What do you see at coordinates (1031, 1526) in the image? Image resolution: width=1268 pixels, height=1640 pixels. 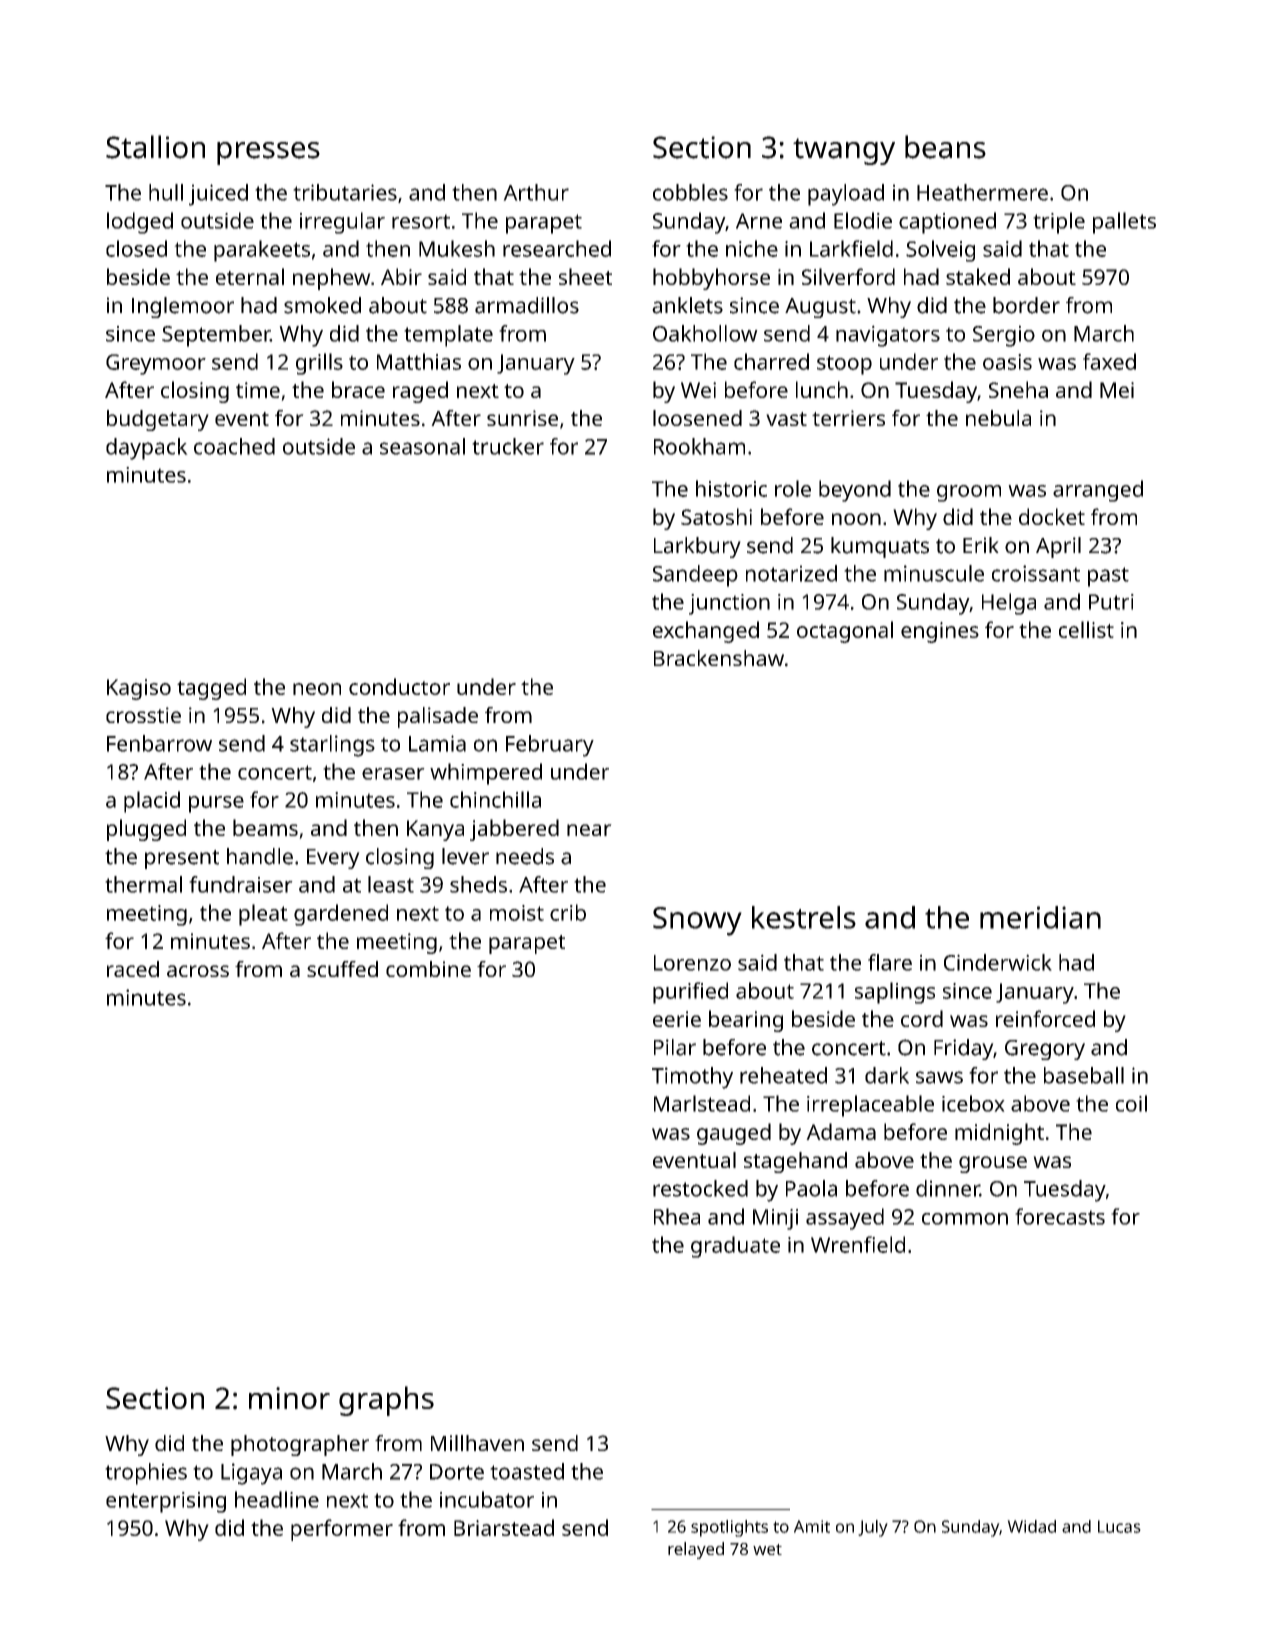 I see `Widad` at bounding box center [1031, 1526].
